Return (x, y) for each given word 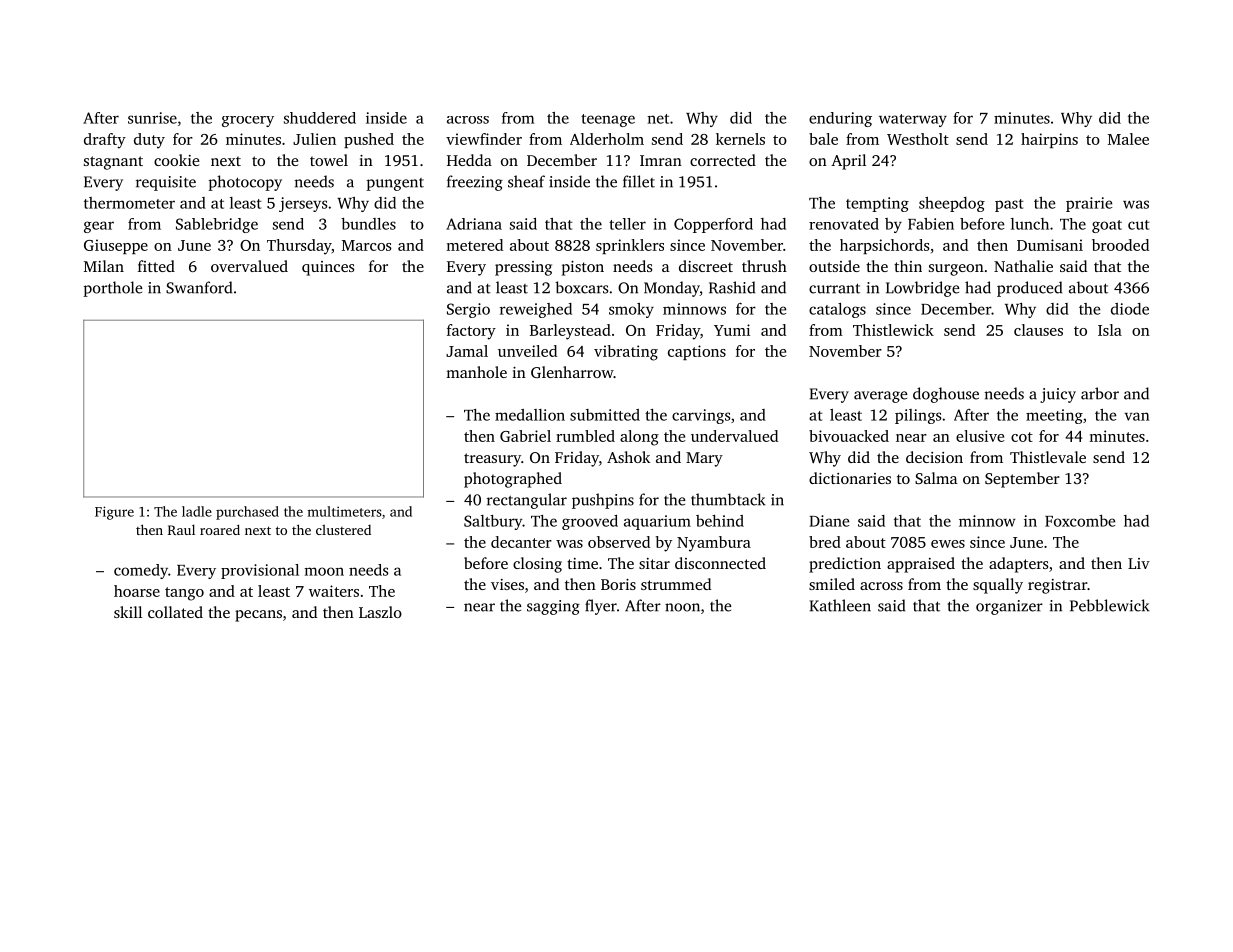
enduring (840, 119)
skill (128, 612)
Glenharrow (572, 372)
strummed (676, 584)
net (658, 119)
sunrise (152, 118)
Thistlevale (1048, 457)
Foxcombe (1080, 521)
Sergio (468, 310)
